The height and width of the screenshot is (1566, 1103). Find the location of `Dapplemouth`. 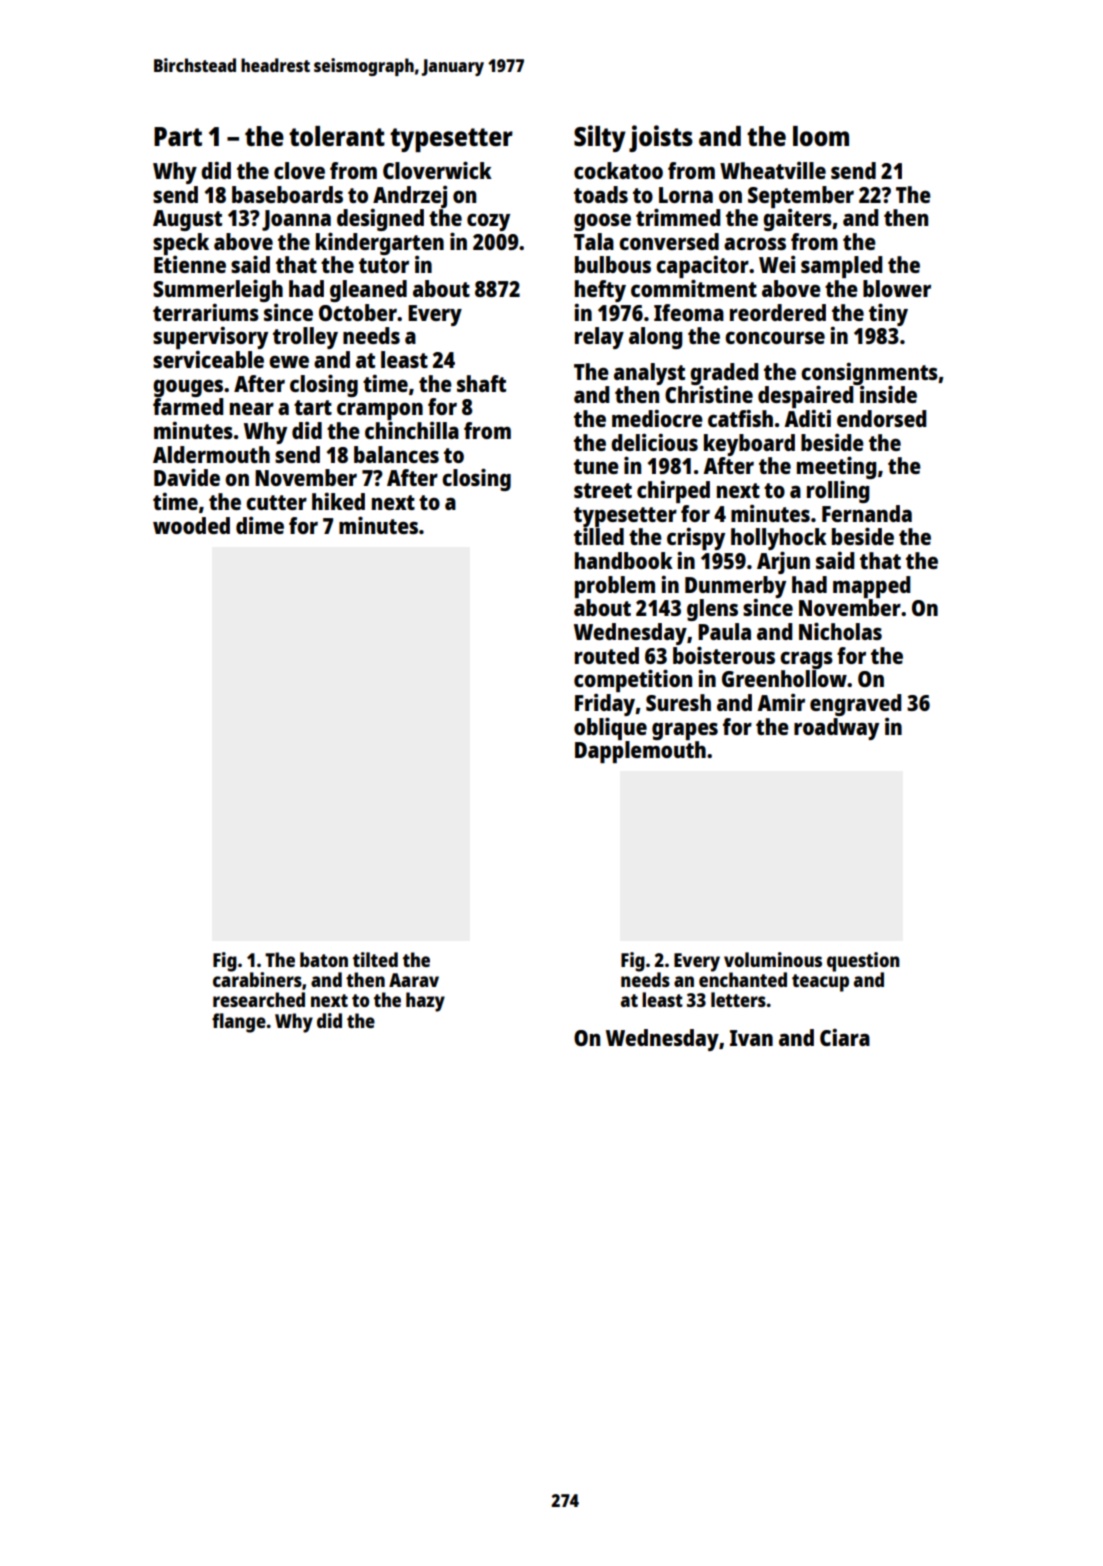

Dapplemouth is located at coordinates (640, 752).
